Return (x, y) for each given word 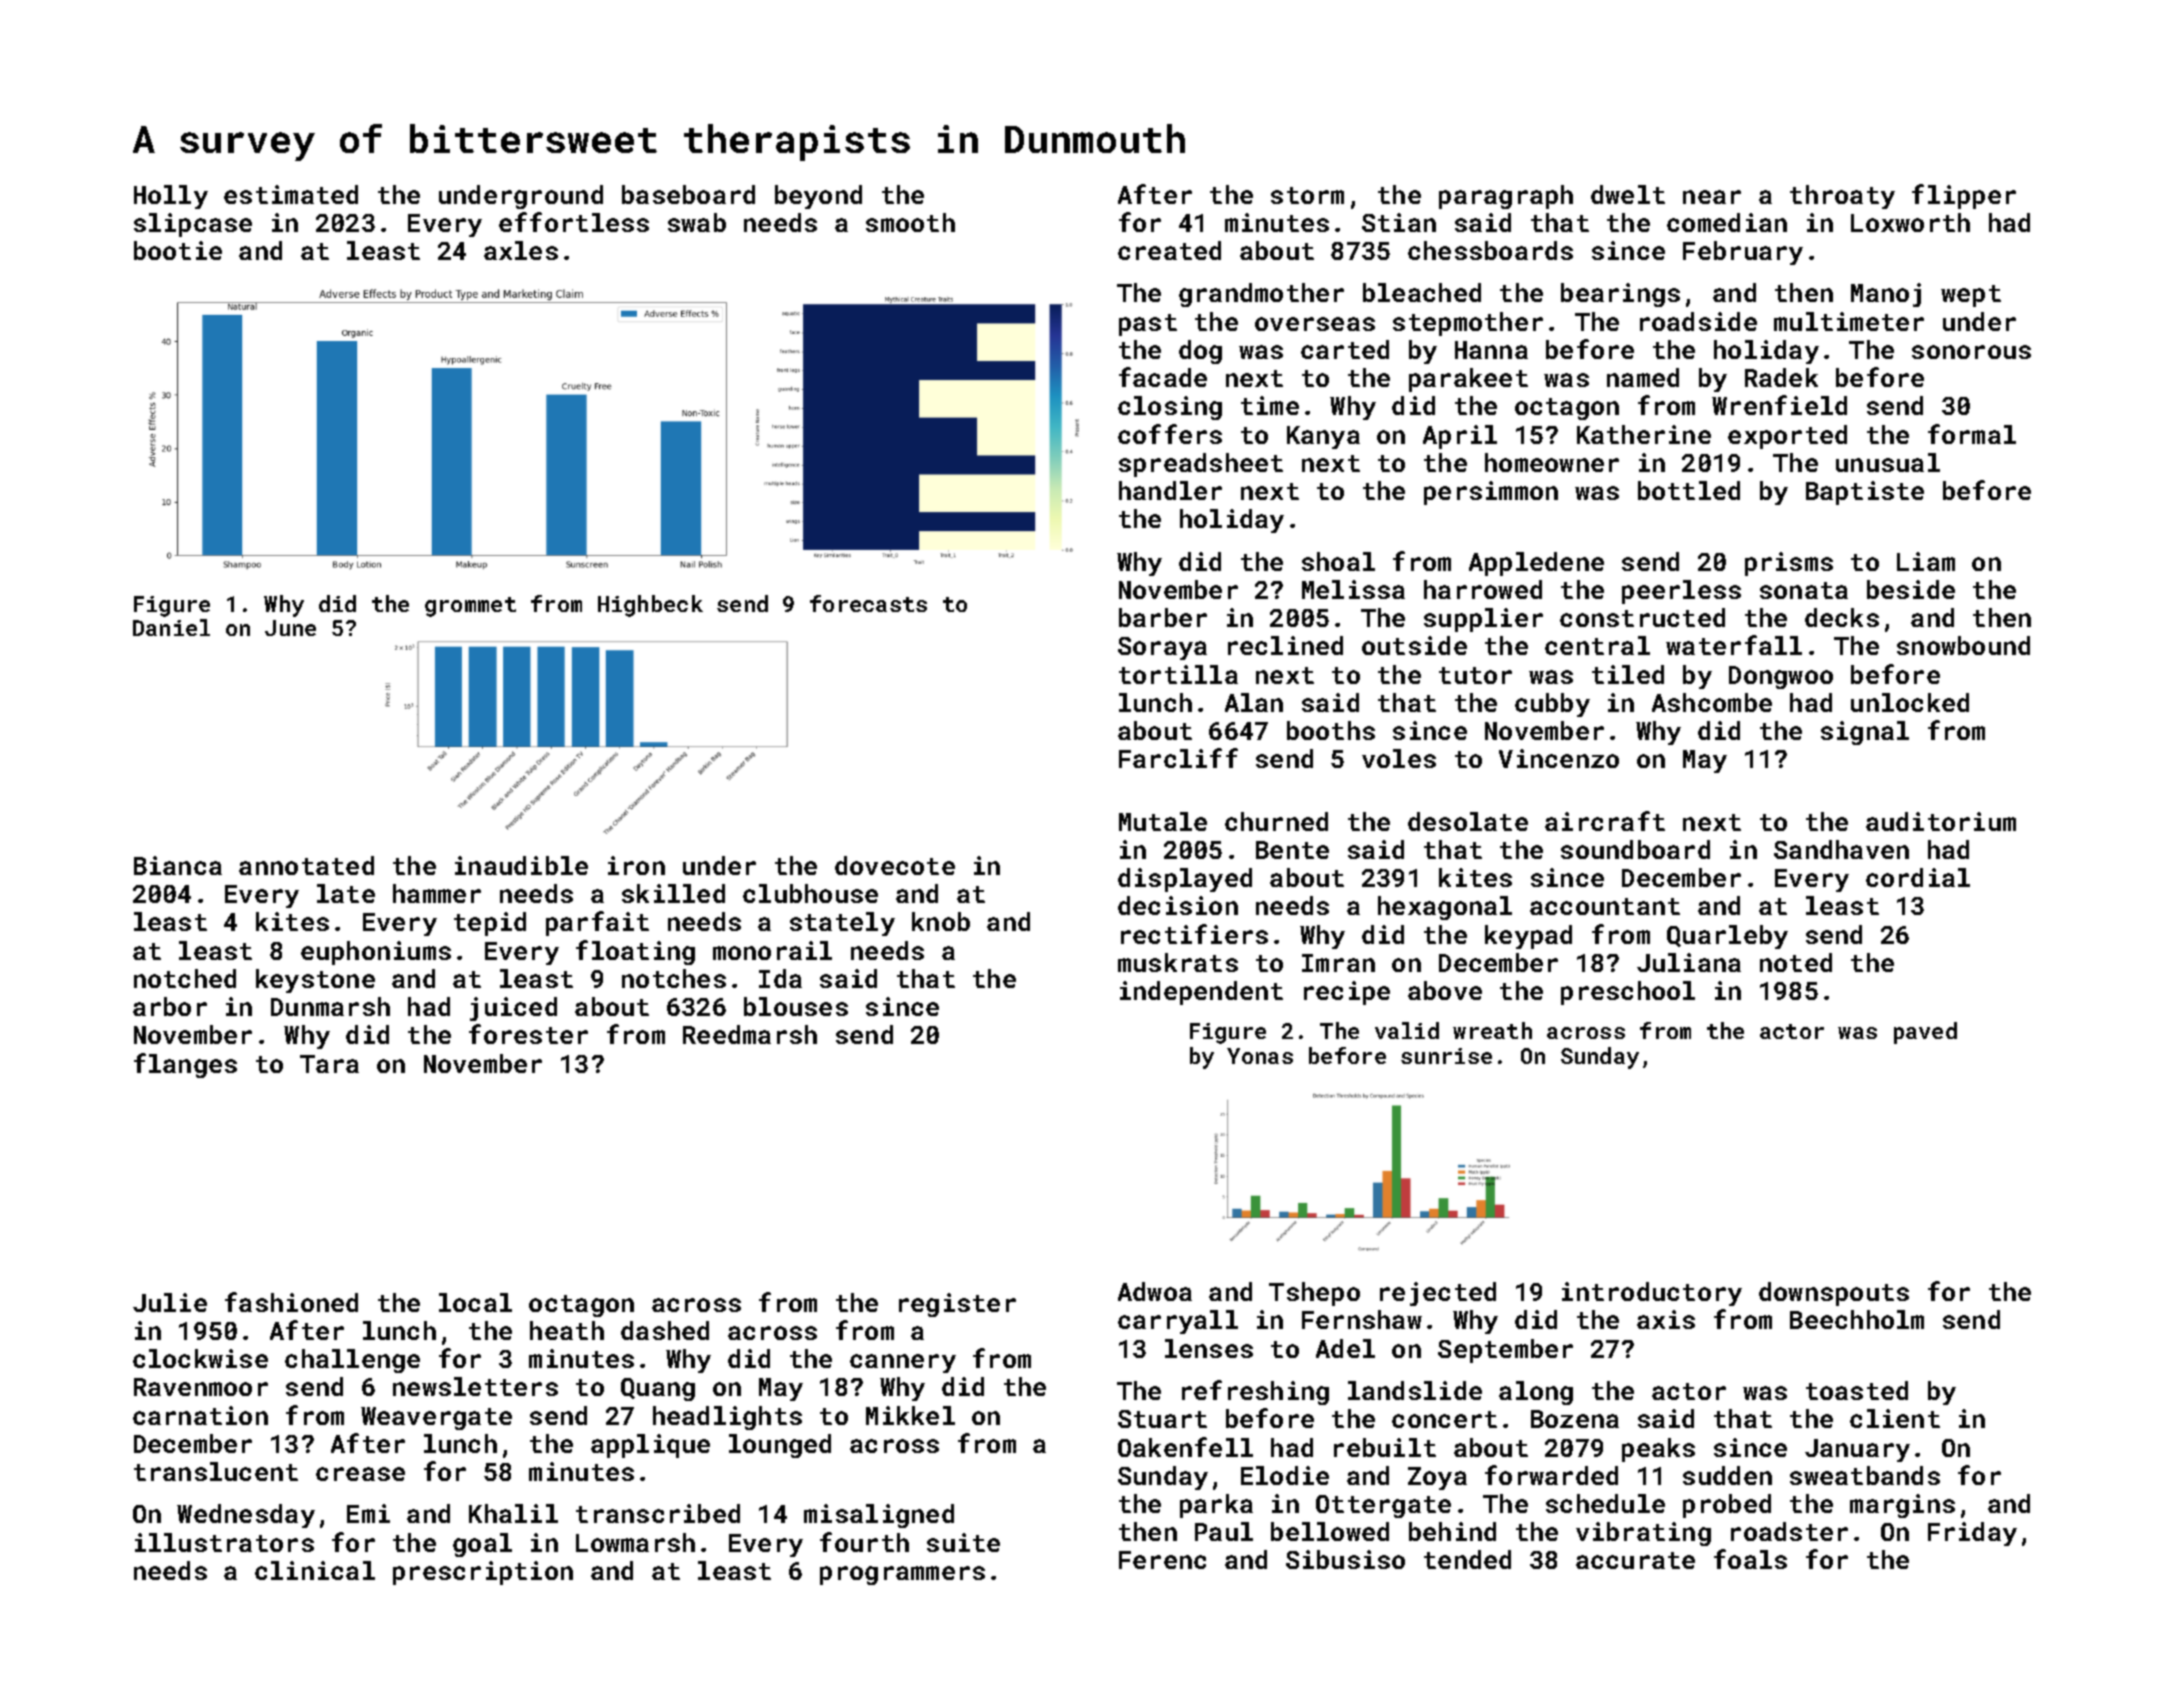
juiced (513, 1009)
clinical (315, 1570)
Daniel (171, 627)
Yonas (1260, 1056)
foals (1750, 1559)
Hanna (1491, 350)
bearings (1620, 295)
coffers (1170, 434)
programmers (902, 1575)
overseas (1315, 324)
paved (1925, 1033)
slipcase (193, 225)
